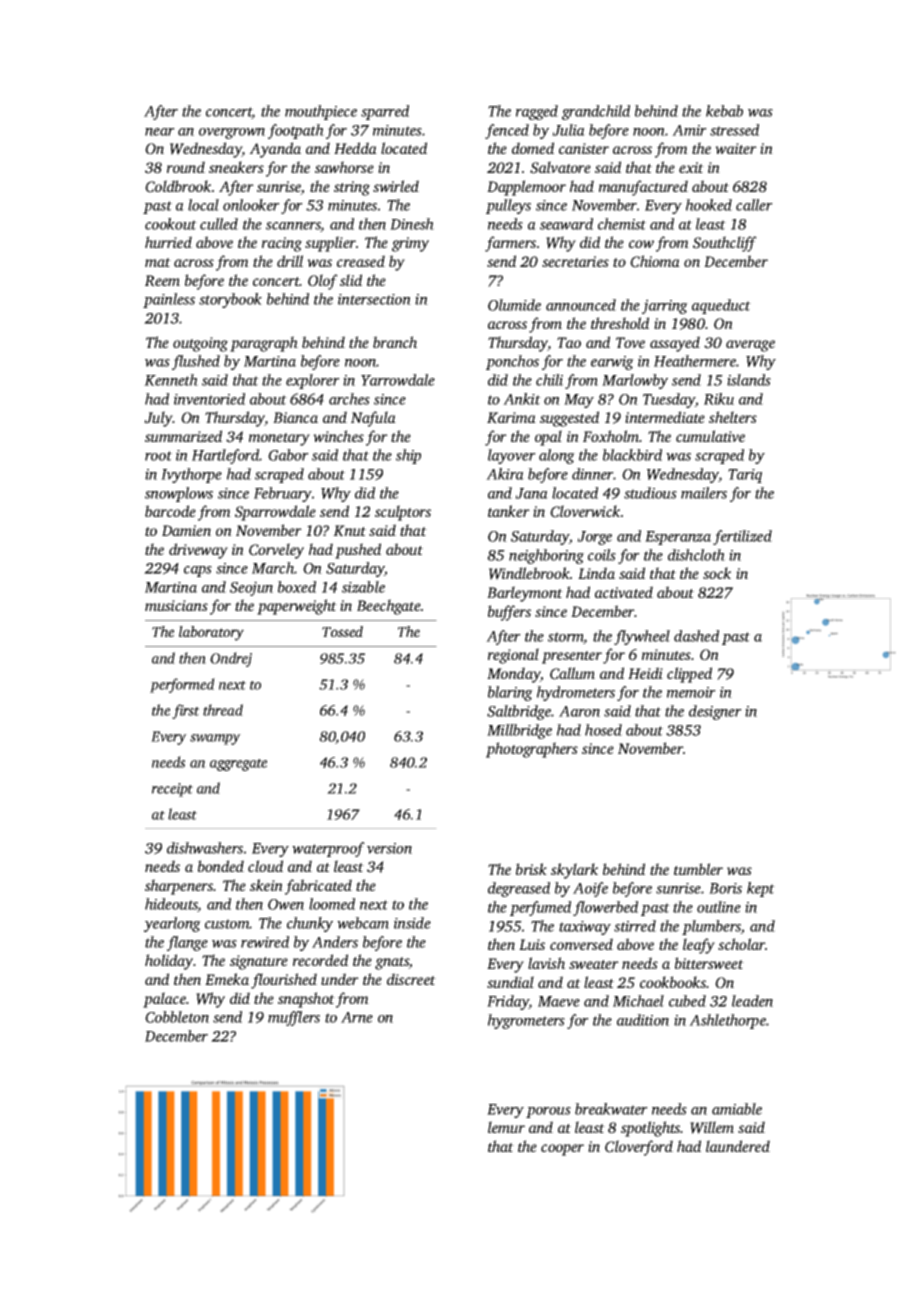  What do you see at coordinates (396, 186) in the image?
I see `swirled` at bounding box center [396, 186].
